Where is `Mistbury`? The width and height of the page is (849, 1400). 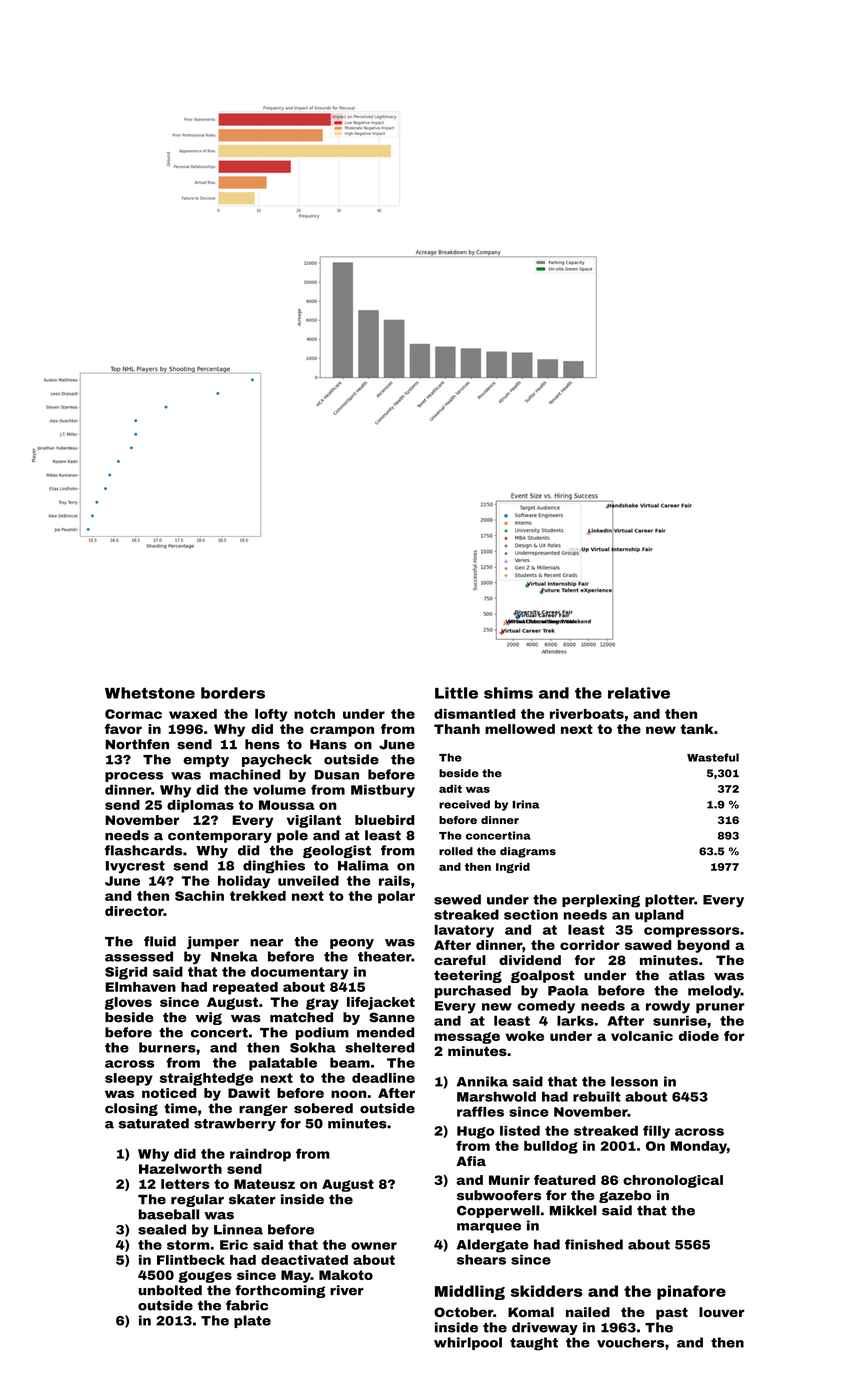 Mistbury is located at coordinates (383, 791).
